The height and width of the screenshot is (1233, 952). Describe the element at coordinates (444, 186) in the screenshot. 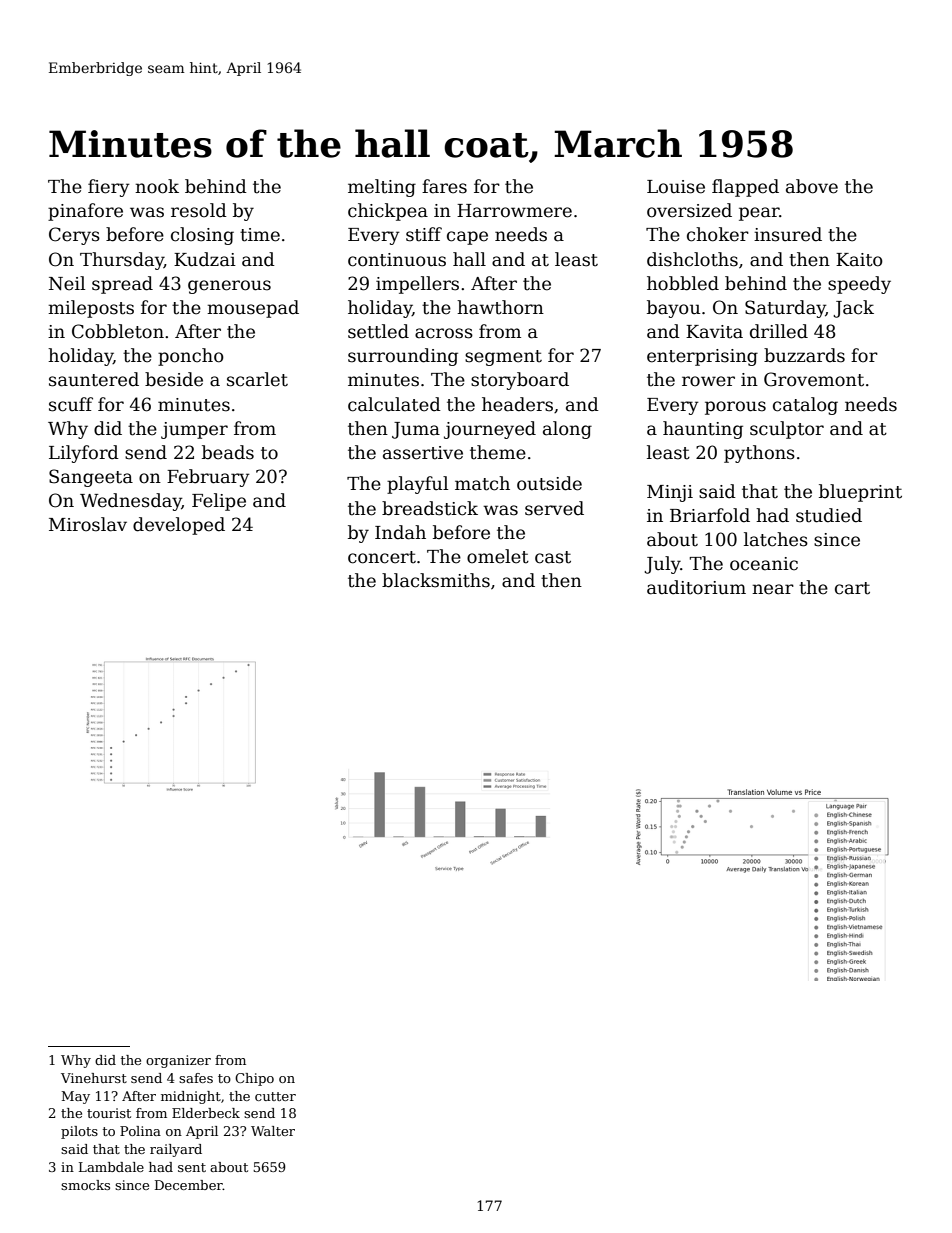

I see `fares` at that location.
